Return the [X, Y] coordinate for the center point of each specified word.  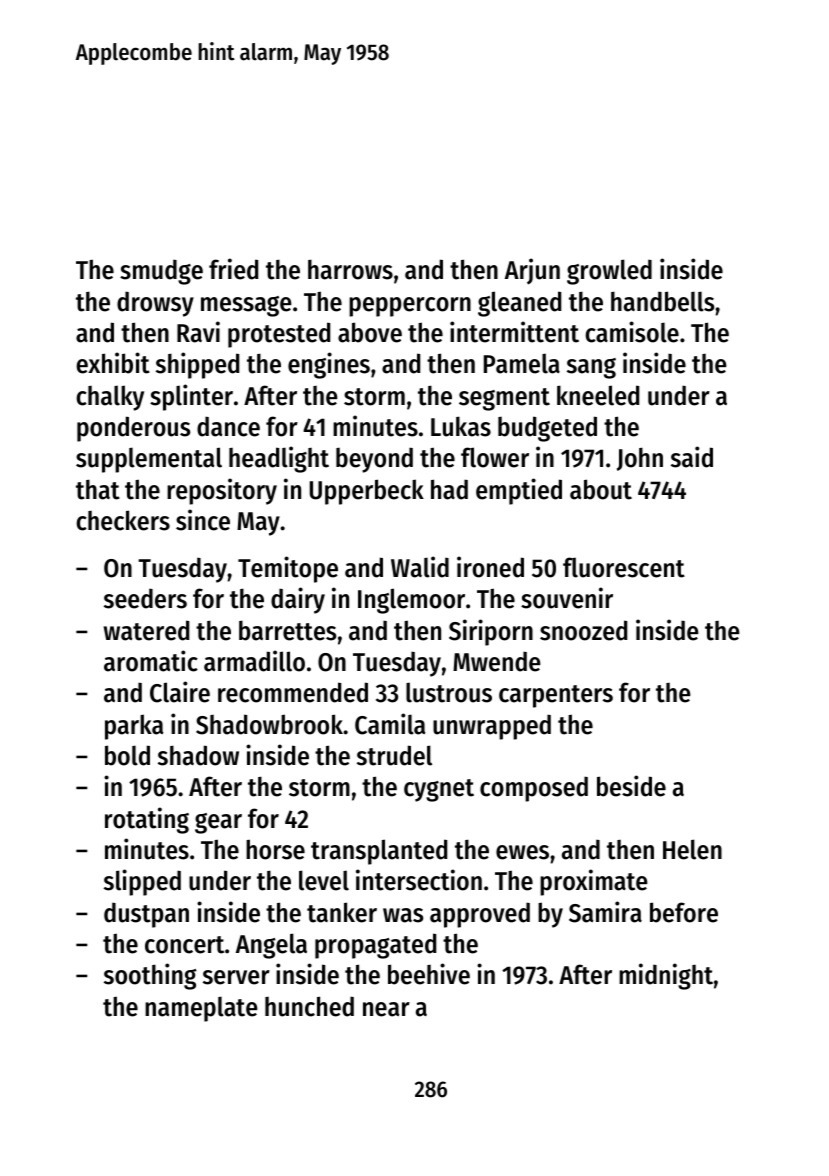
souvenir [567, 598]
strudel [394, 755]
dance [228, 426]
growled [609, 272]
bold [127, 755]
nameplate [201, 1009]
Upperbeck [367, 492]
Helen [692, 849]
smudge [161, 272]
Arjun [532, 271]
